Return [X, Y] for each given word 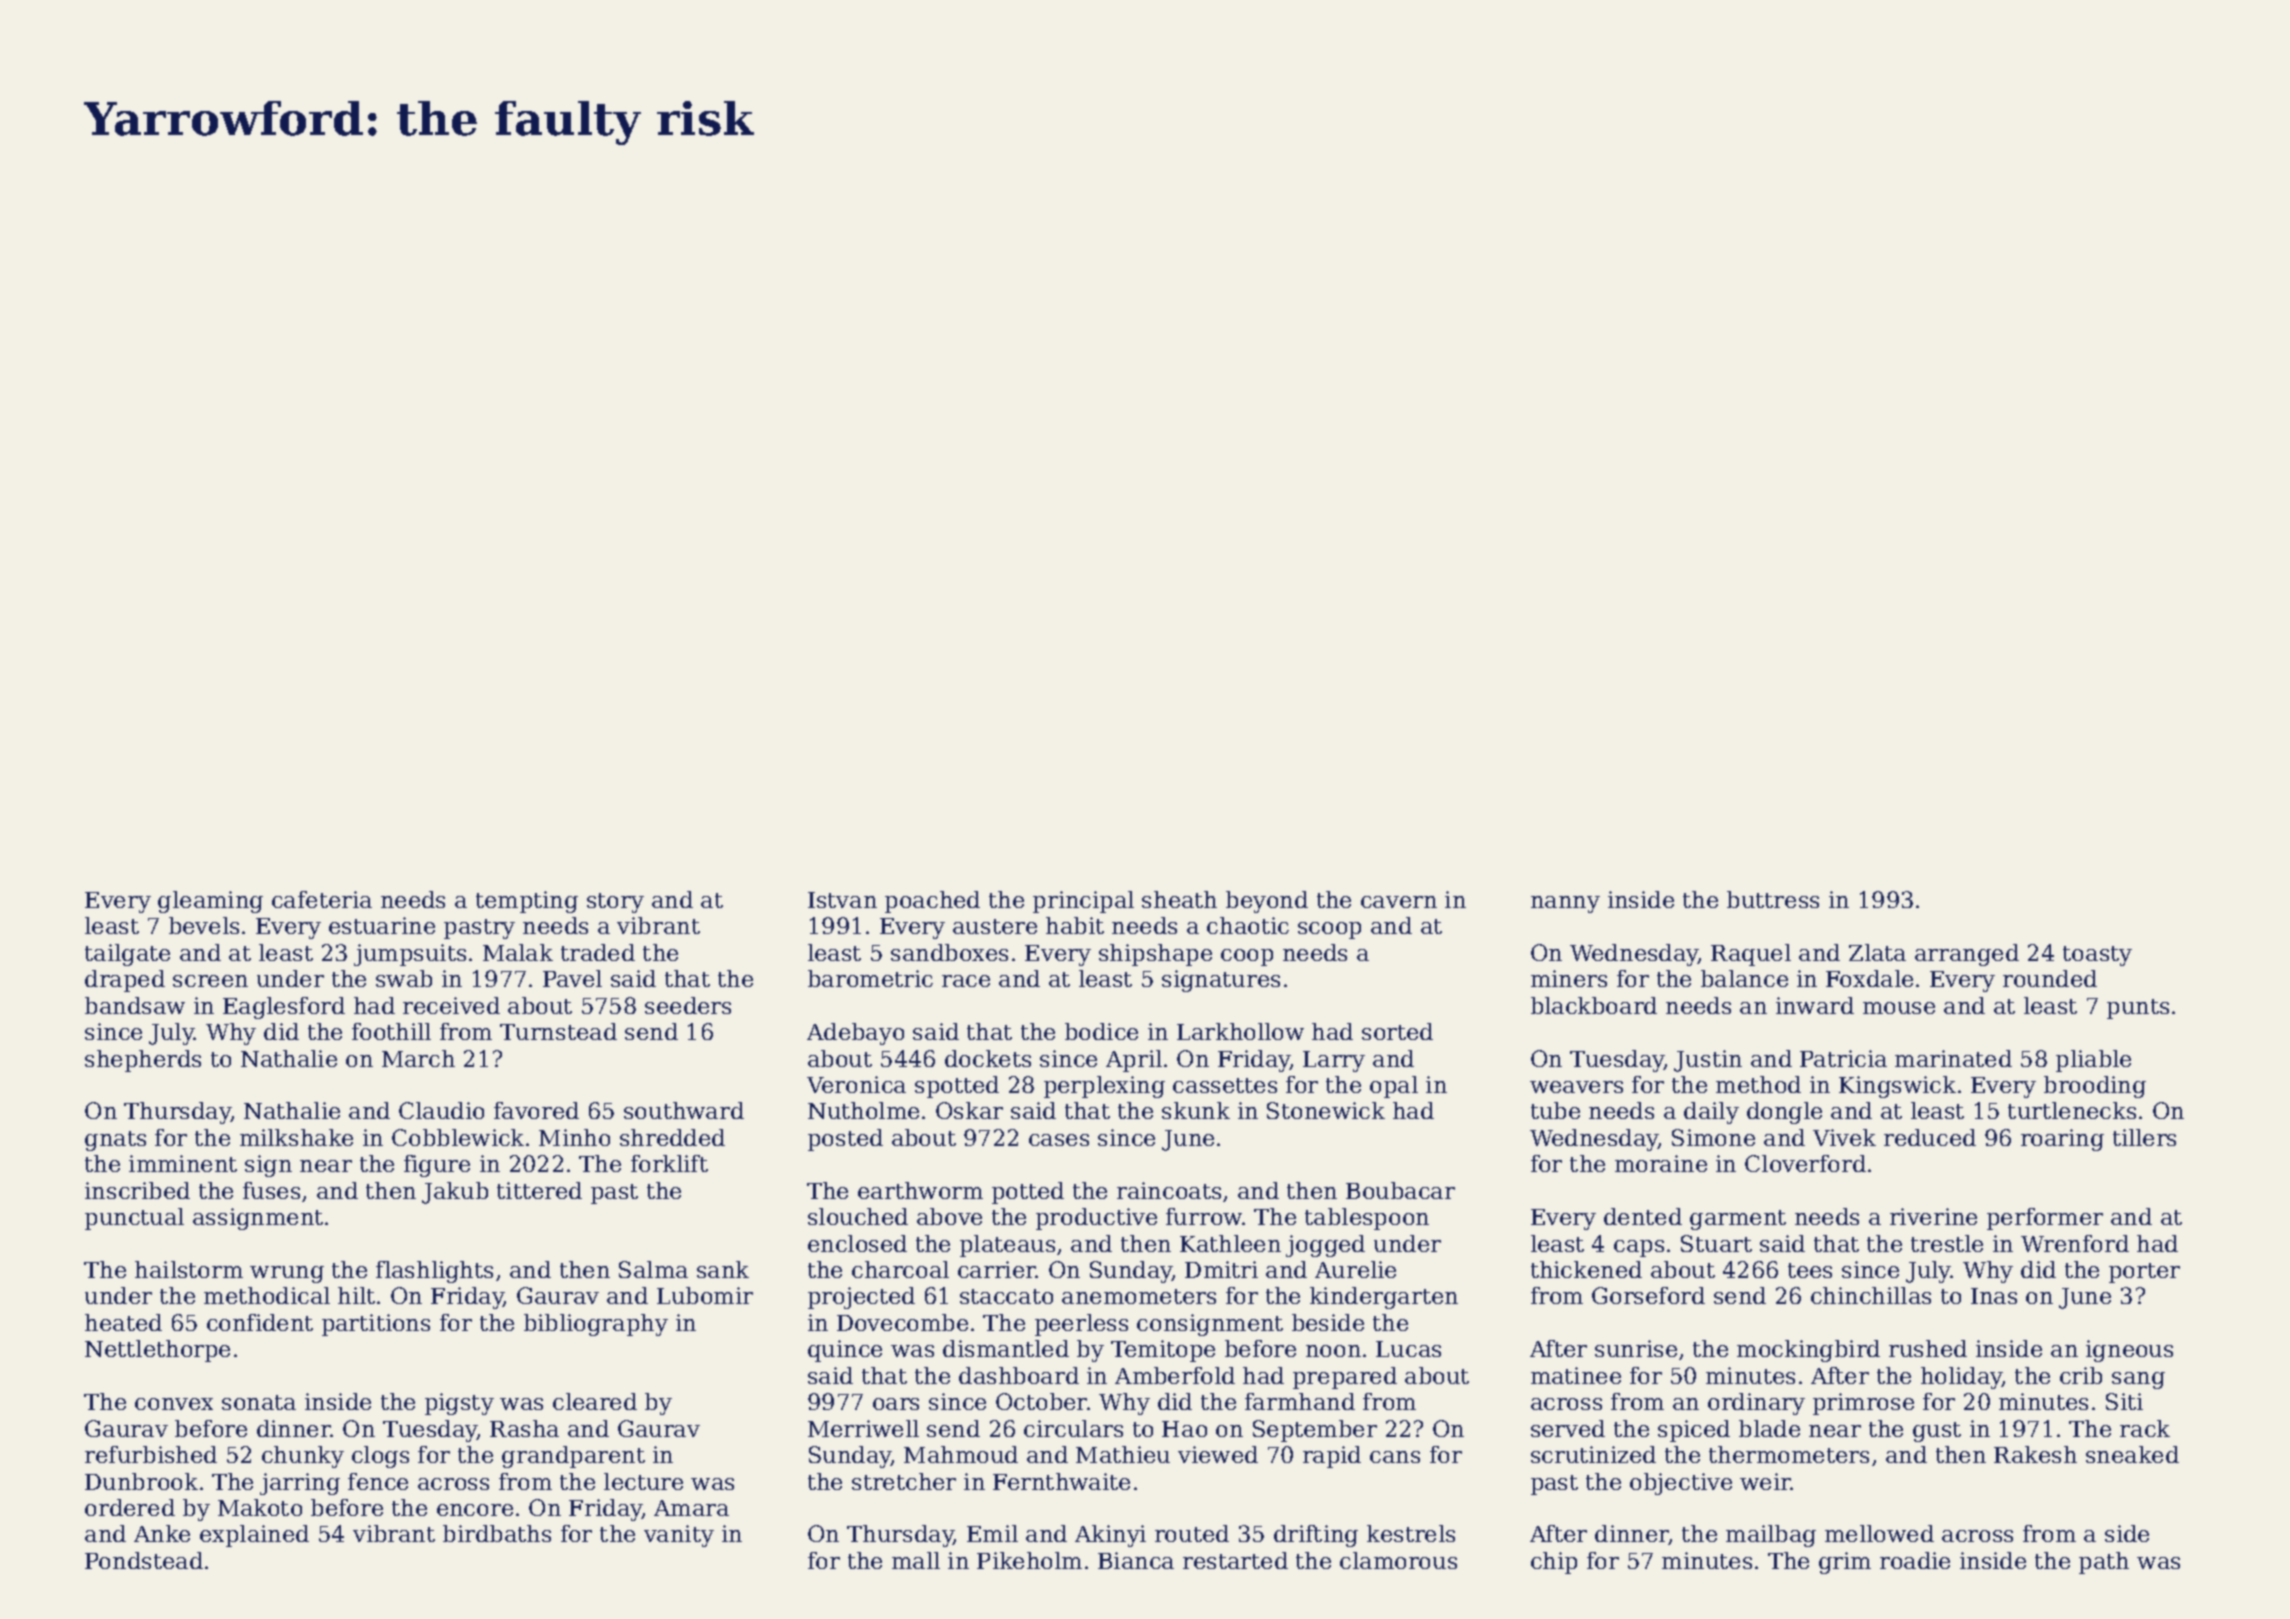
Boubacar [1400, 1190]
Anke [162, 1533]
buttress [1773, 899]
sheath [1179, 899]
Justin [1708, 1061]
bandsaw [135, 1005]
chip [1554, 1563]
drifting [1316, 1536]
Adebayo [855, 1034]
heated [123, 1322]
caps [1639, 1248]
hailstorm [189, 1269]
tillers [2144, 1137]
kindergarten [1384, 1298]
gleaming [210, 902]
